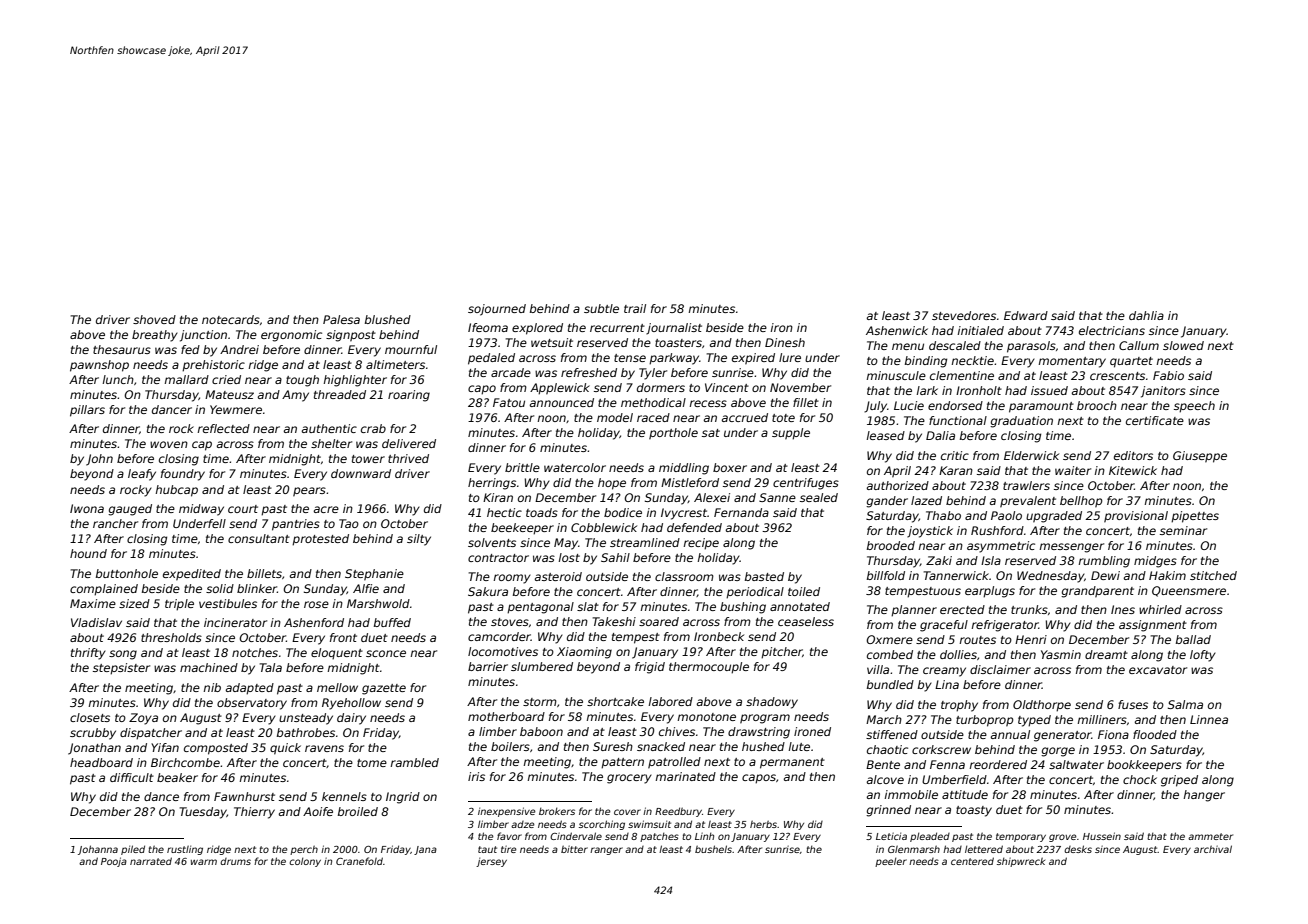 This screenshot has height=924, width=1308. I want to click on lofty, so click(1203, 656).
